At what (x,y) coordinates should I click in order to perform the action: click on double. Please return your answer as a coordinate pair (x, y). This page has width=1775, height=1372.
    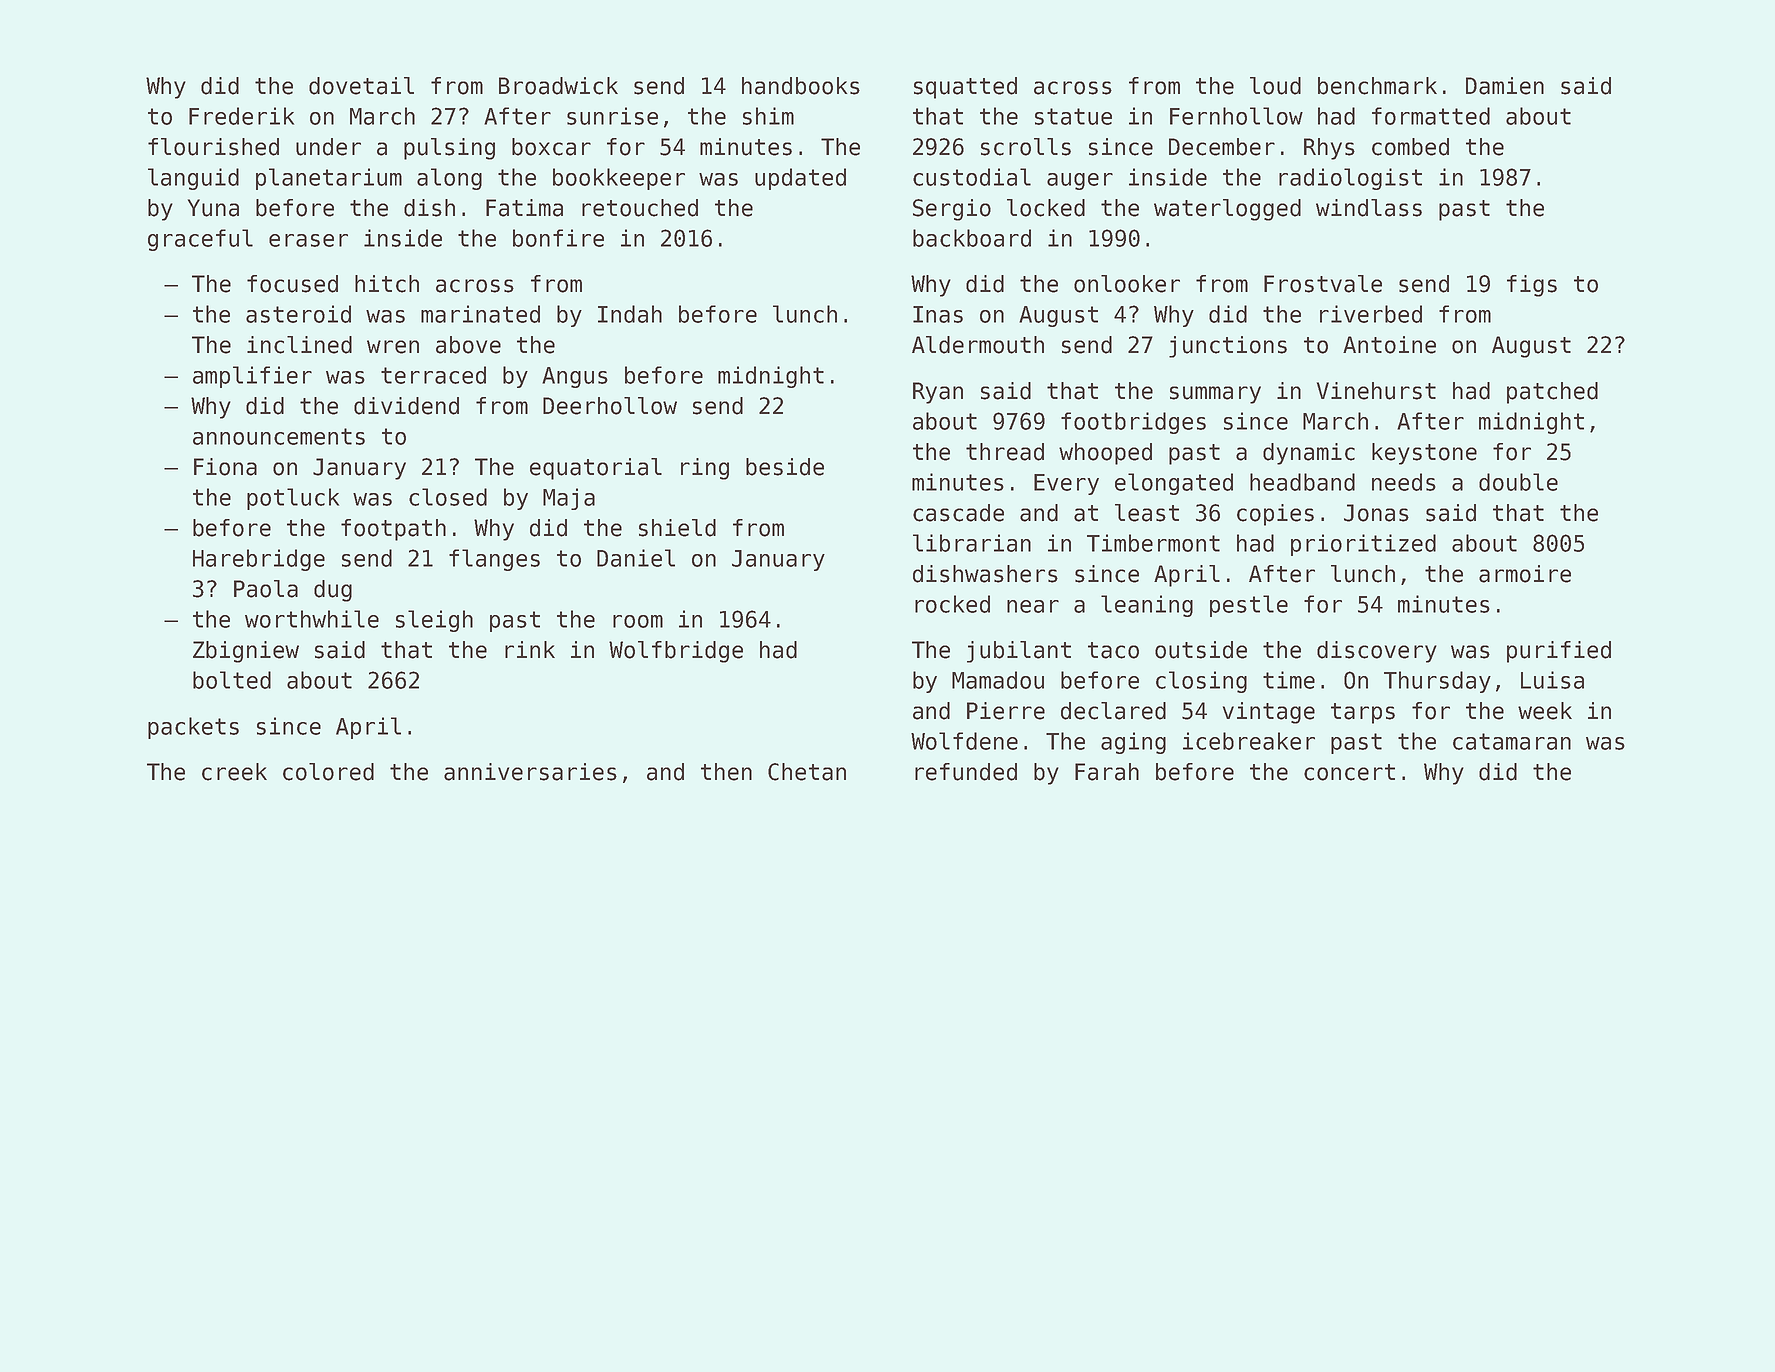
    Looking at the image, I should click on (1518, 482).
